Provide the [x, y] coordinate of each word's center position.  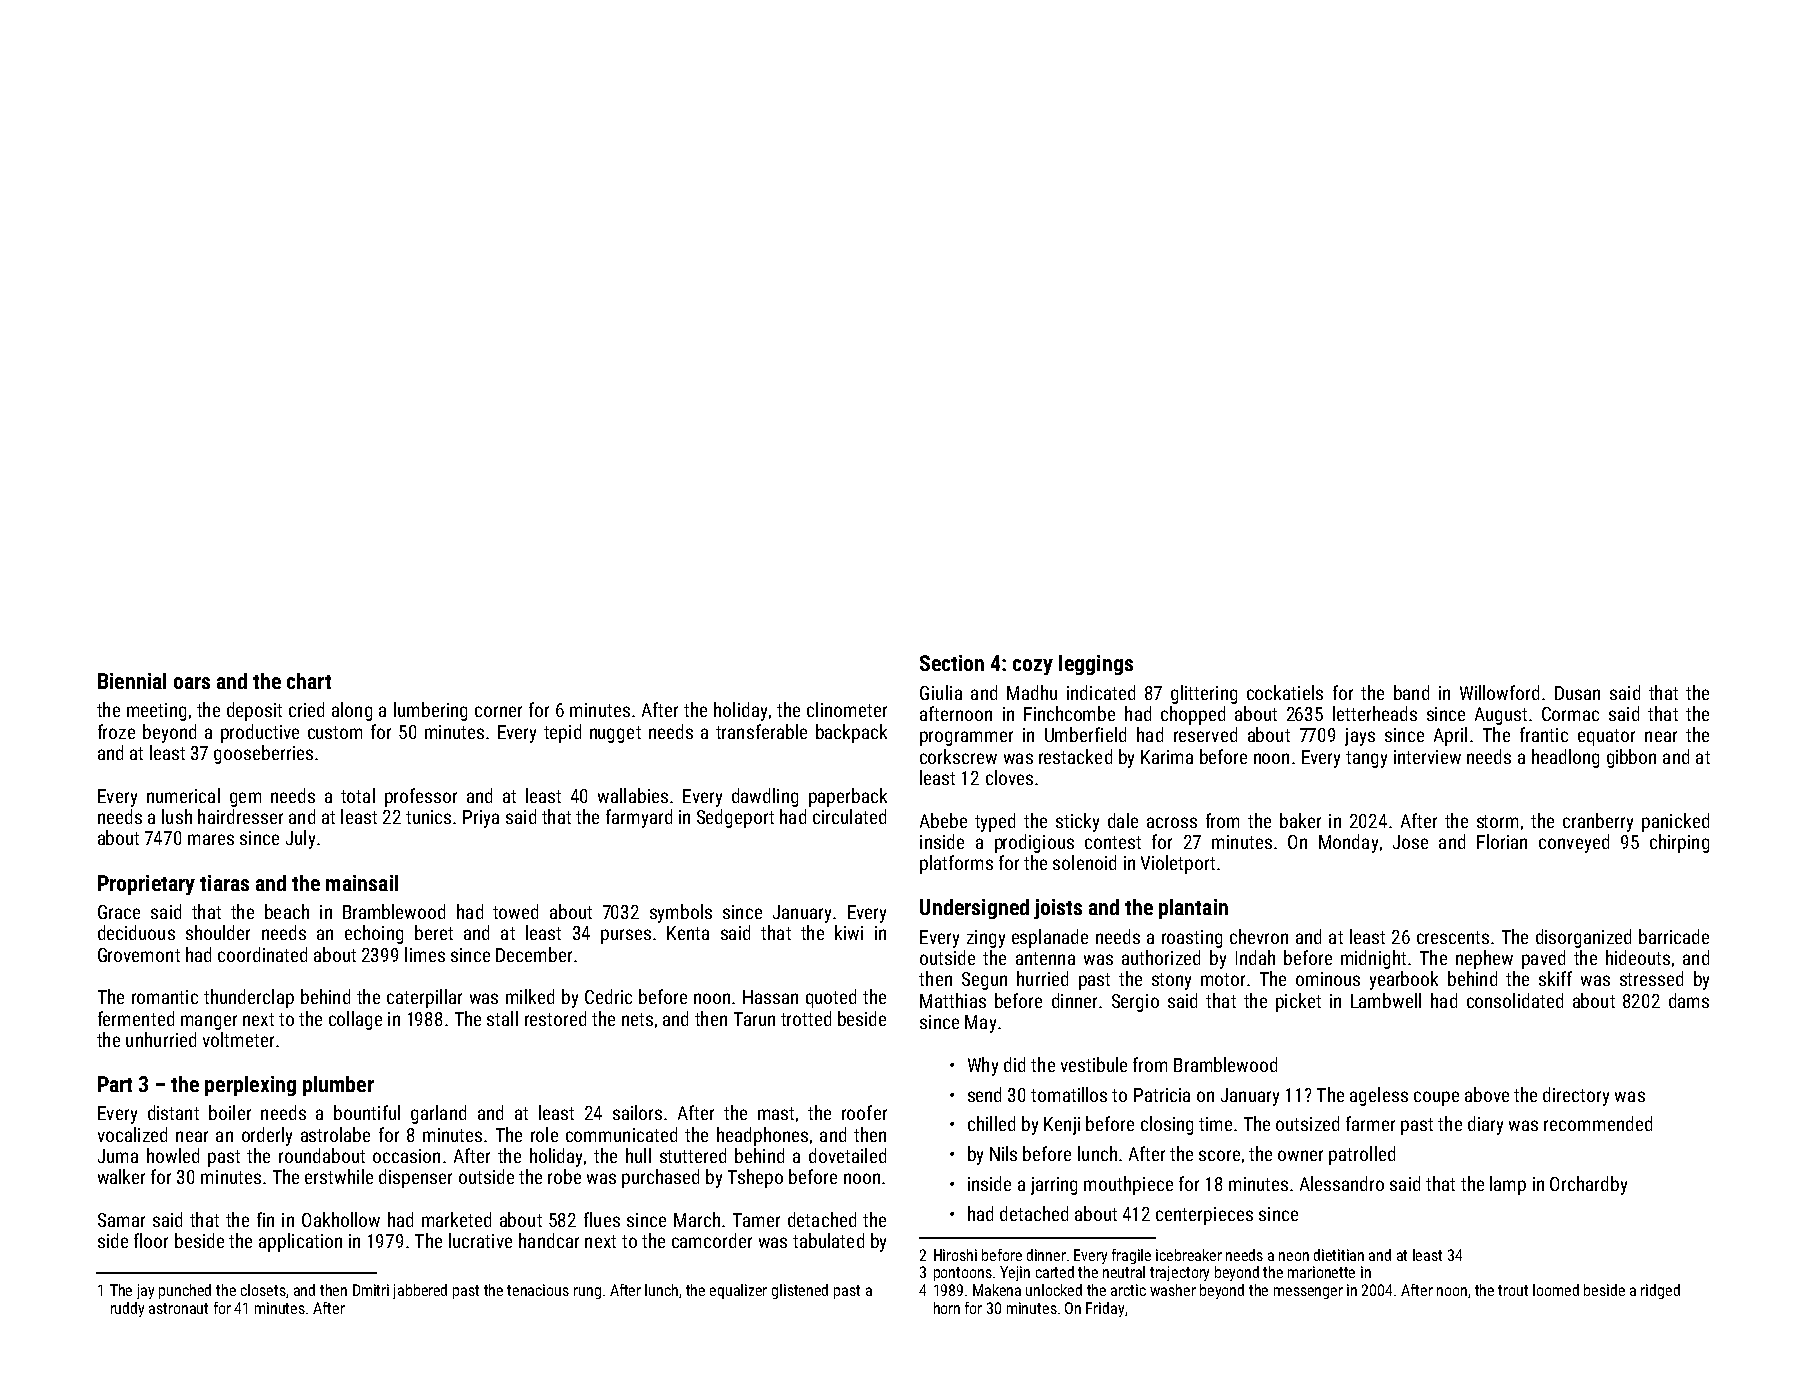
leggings [1096, 665]
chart [309, 681]
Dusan [1577, 693]
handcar [549, 1240]
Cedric [608, 996]
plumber [338, 1086]
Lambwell [1386, 1000]
